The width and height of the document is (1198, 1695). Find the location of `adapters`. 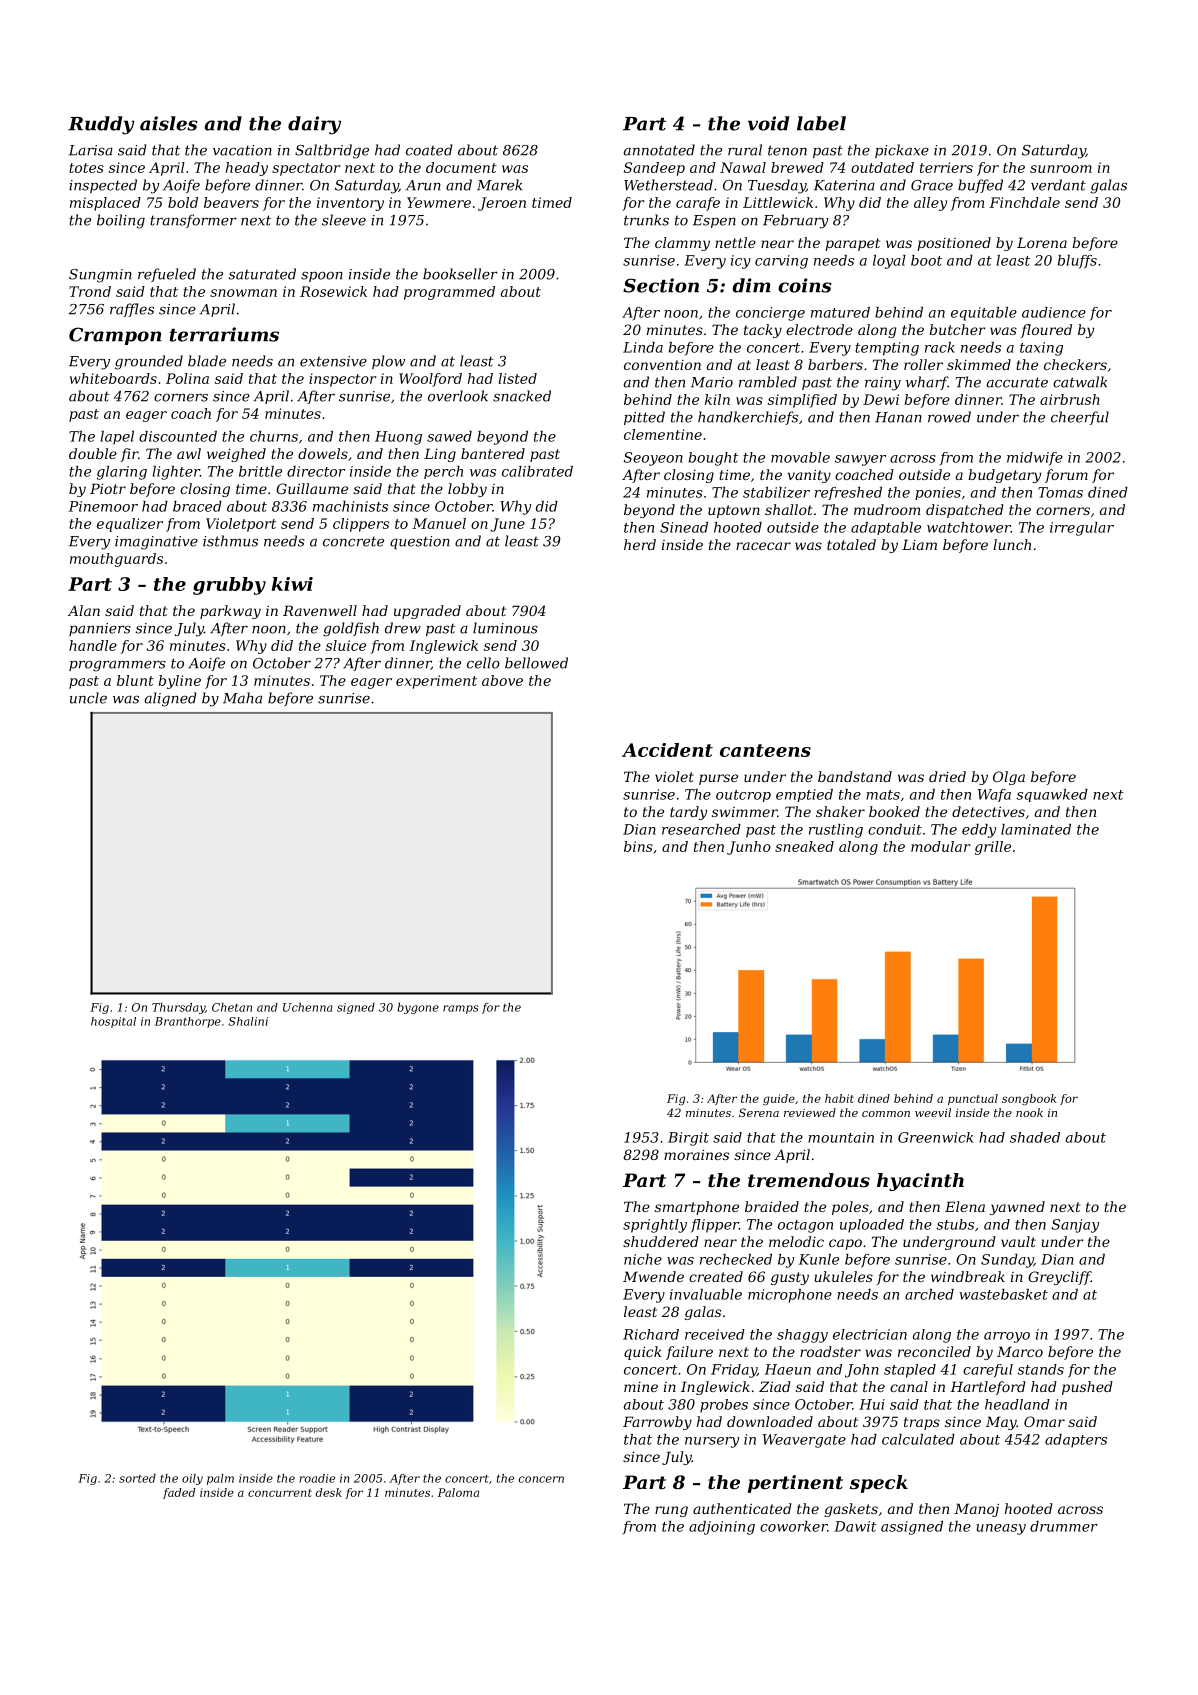

adapters is located at coordinates (1076, 1441).
